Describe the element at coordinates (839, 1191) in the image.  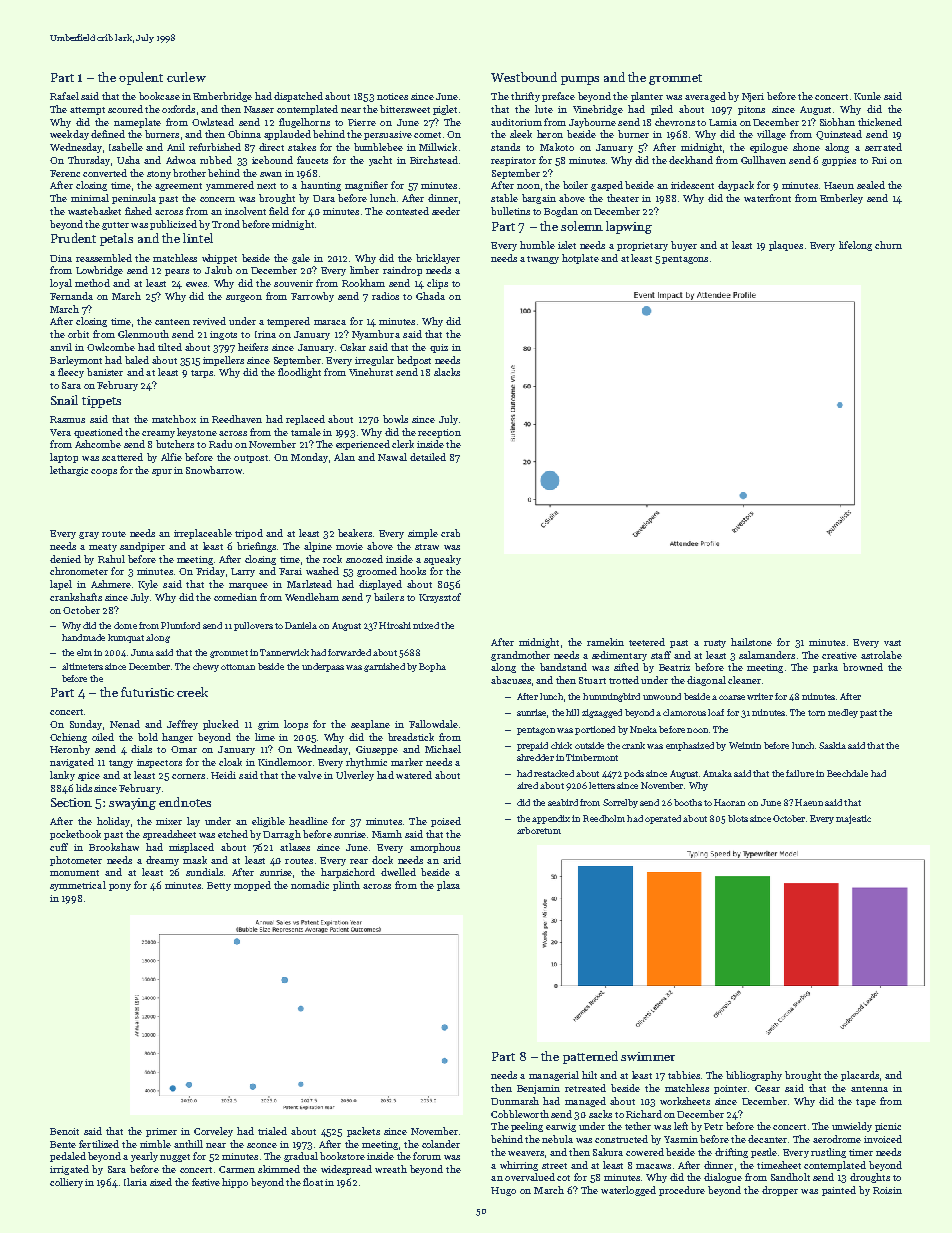
I see `painted` at that location.
